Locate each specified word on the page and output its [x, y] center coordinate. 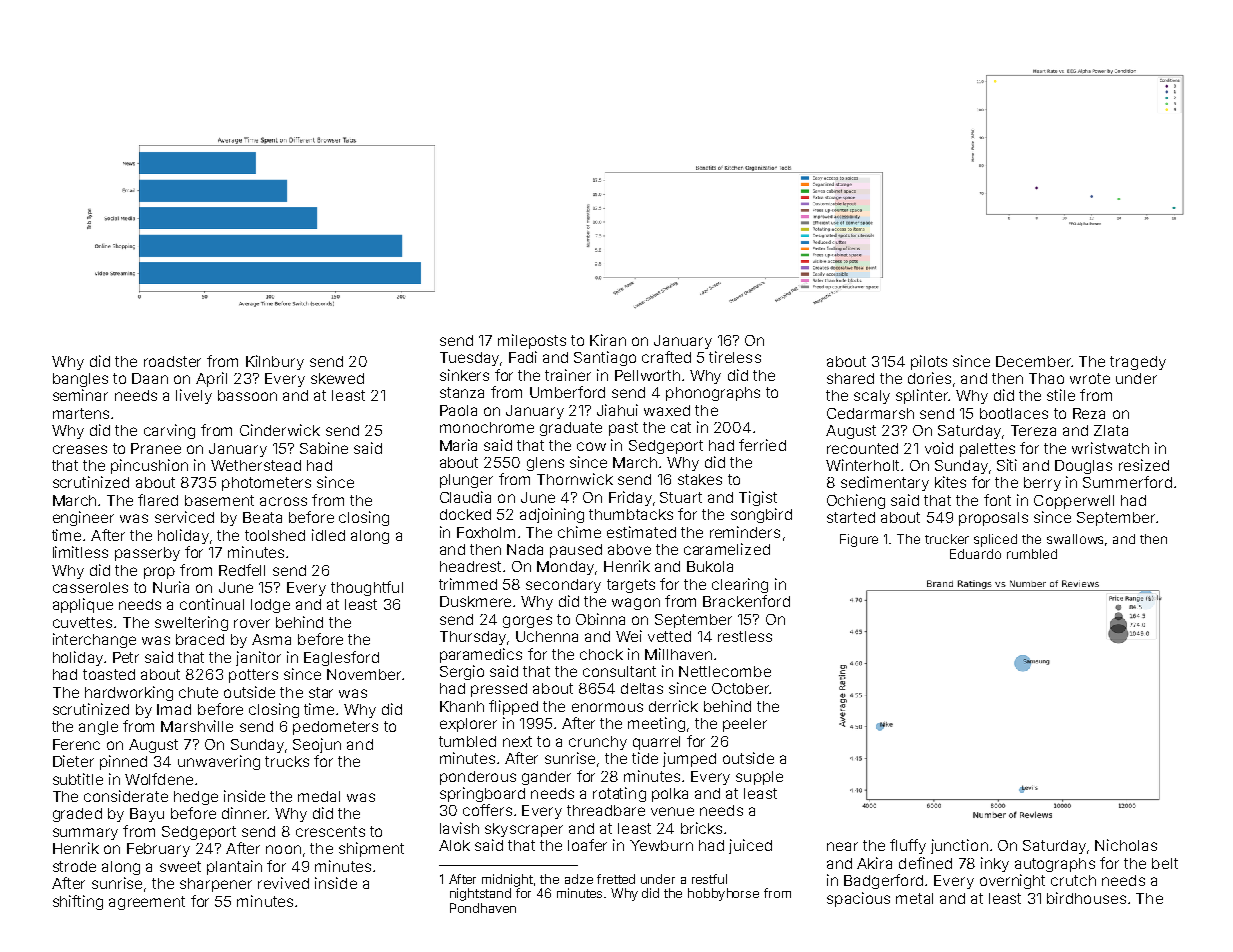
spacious [858, 899]
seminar [80, 395]
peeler [745, 725]
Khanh [462, 706]
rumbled [1032, 554]
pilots [929, 362]
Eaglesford [341, 658]
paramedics [481, 655]
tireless [735, 357]
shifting [78, 902]
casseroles [90, 587]
